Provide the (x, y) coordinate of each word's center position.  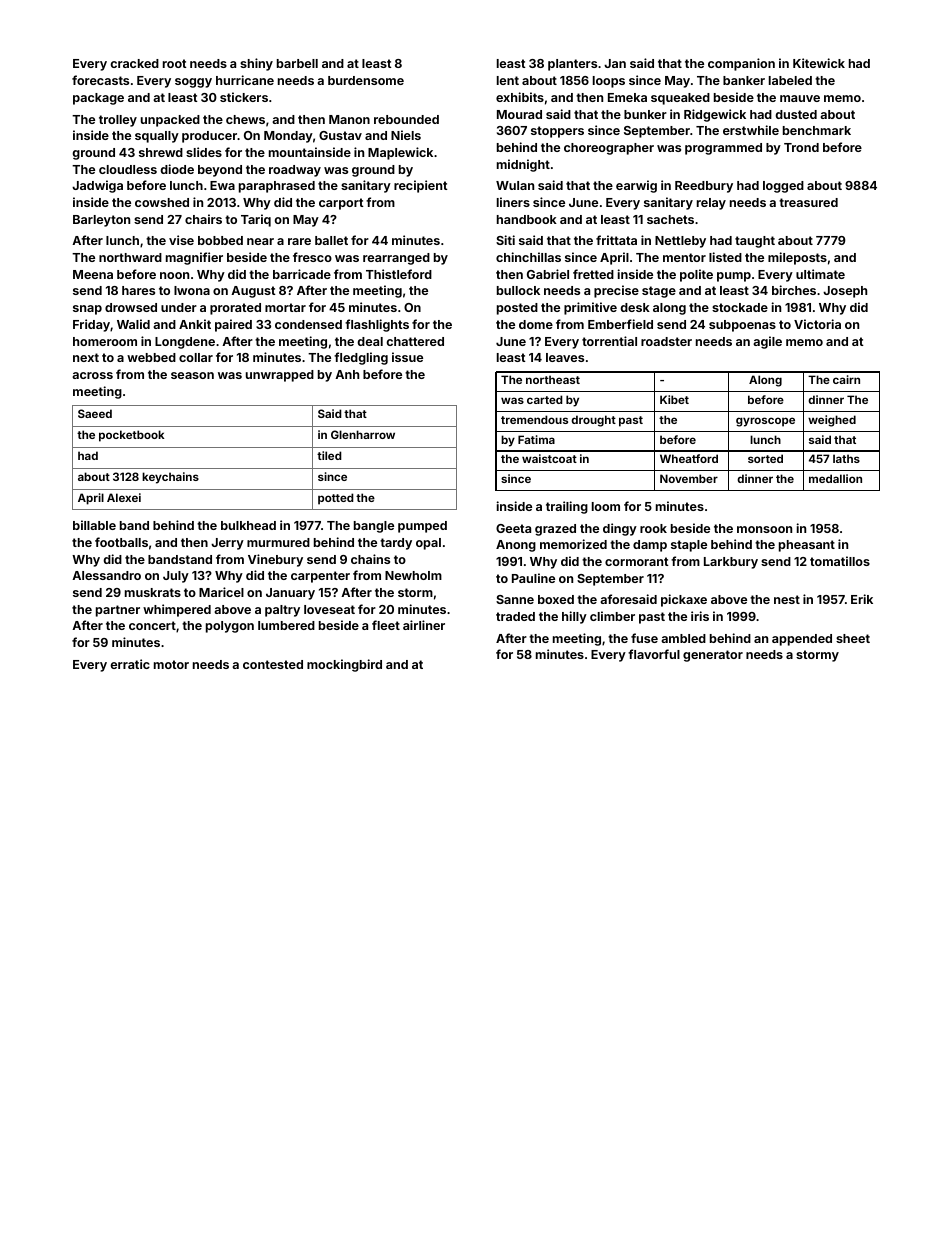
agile (767, 342)
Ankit (195, 324)
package (98, 99)
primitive (590, 308)
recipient (421, 186)
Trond (801, 147)
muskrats (153, 592)
